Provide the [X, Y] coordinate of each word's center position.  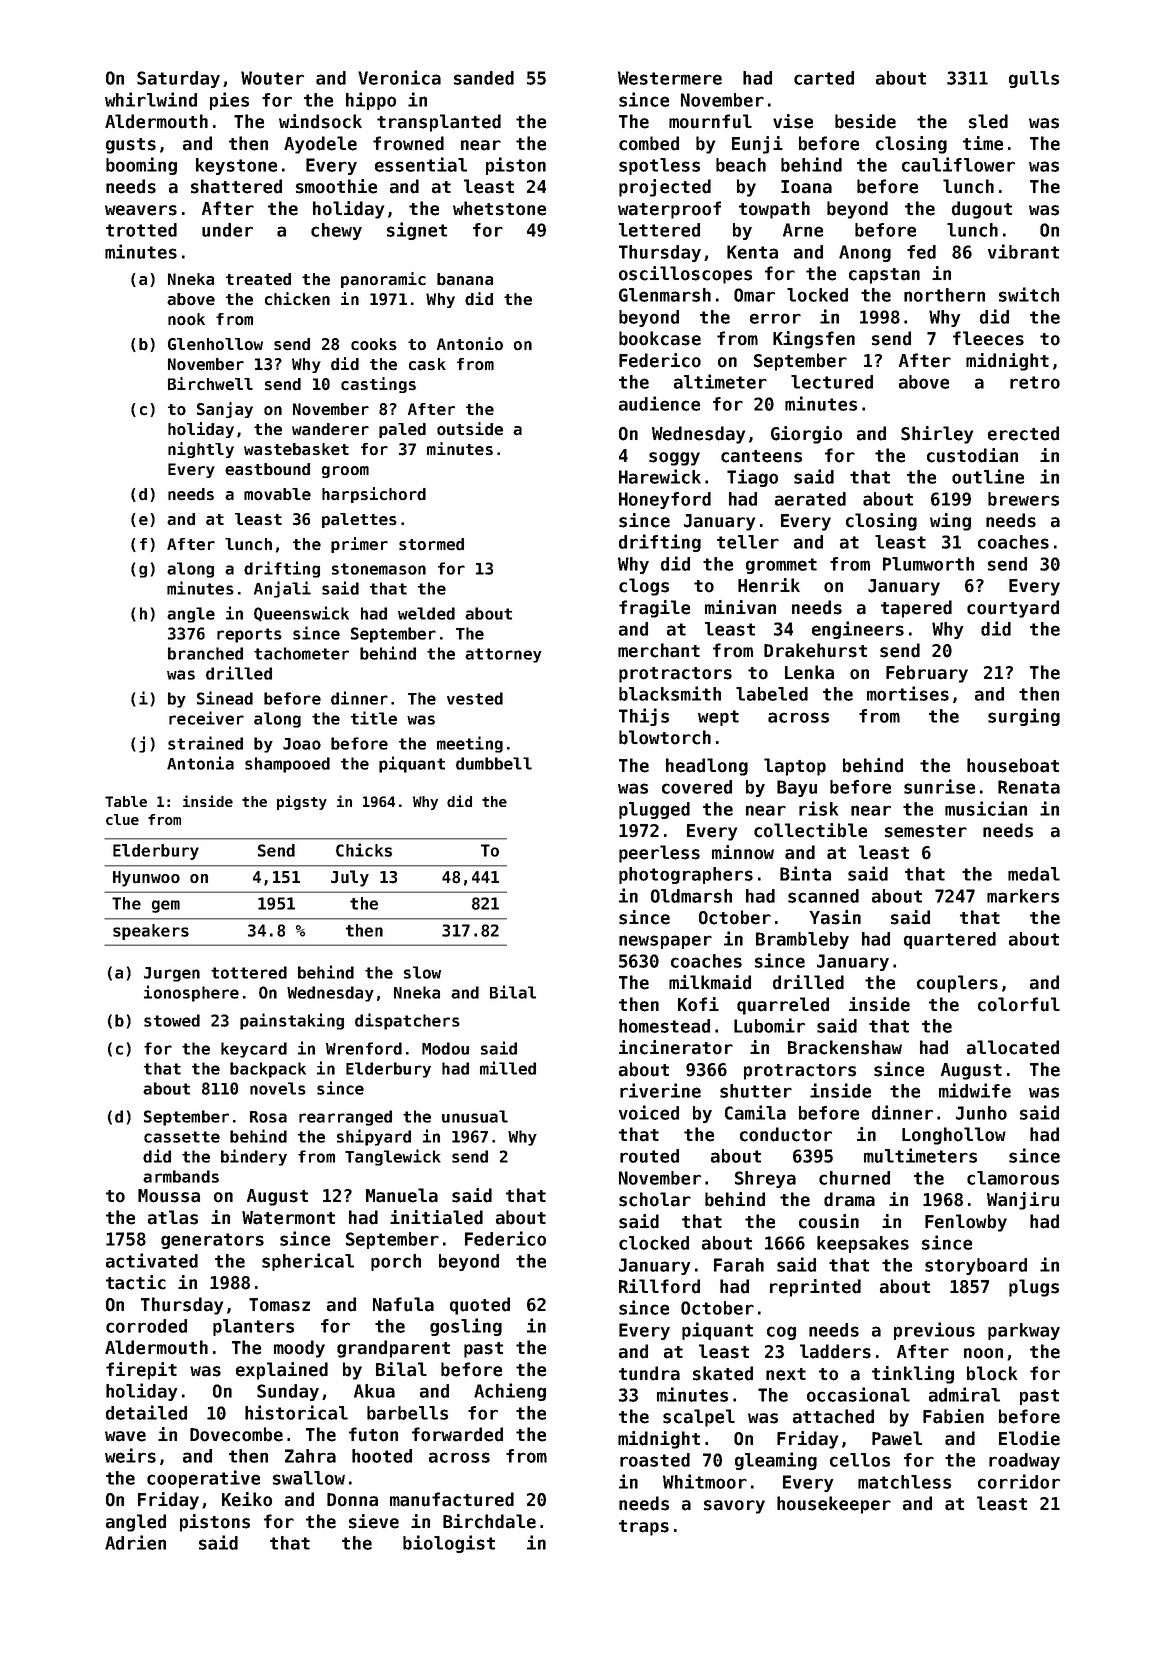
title [374, 718]
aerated [810, 499]
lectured [832, 382]
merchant [659, 650]
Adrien [135, 1542]
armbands [181, 1176]
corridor [1019, 1481]
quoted [480, 1306]
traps [644, 1528]
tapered [916, 609]
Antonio [470, 343]
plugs [1034, 1288]
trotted [141, 230]
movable [277, 494]
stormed [431, 544]
